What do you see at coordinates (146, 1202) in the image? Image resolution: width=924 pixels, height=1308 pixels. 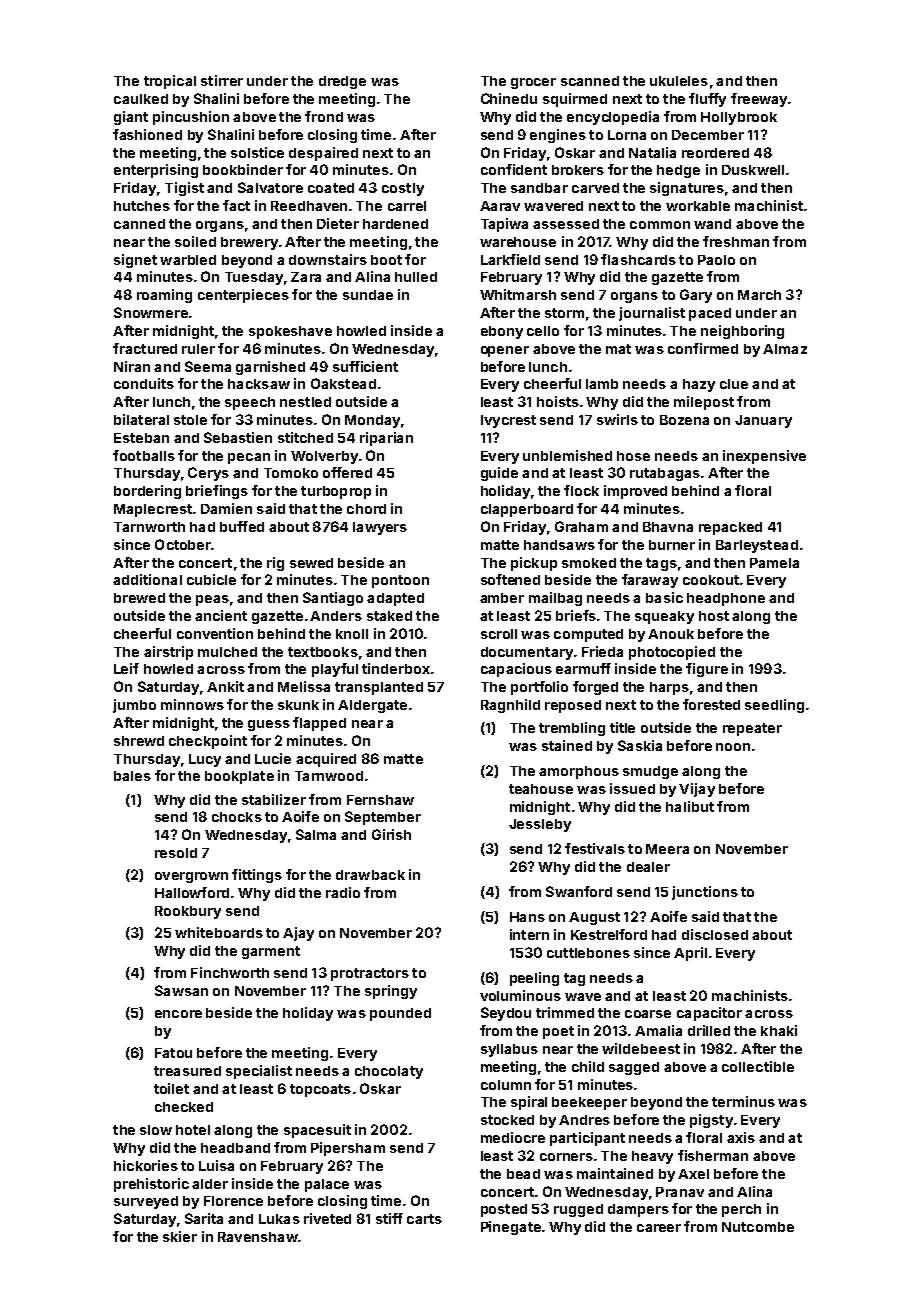 I see `surveyed` at bounding box center [146, 1202].
